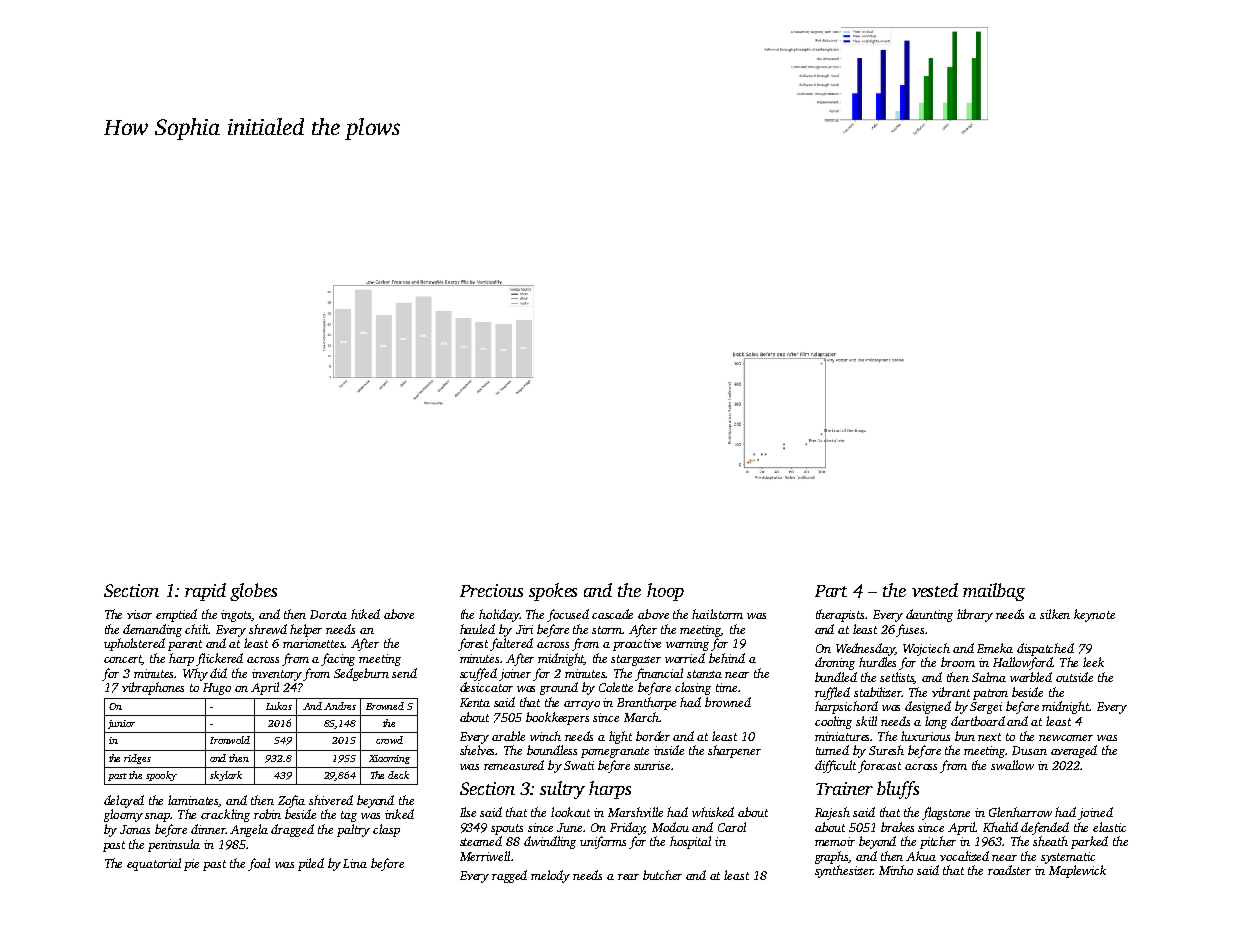 This screenshot has width=1233, height=952. What do you see at coordinates (259, 864) in the screenshot?
I see `foal` at bounding box center [259, 864].
